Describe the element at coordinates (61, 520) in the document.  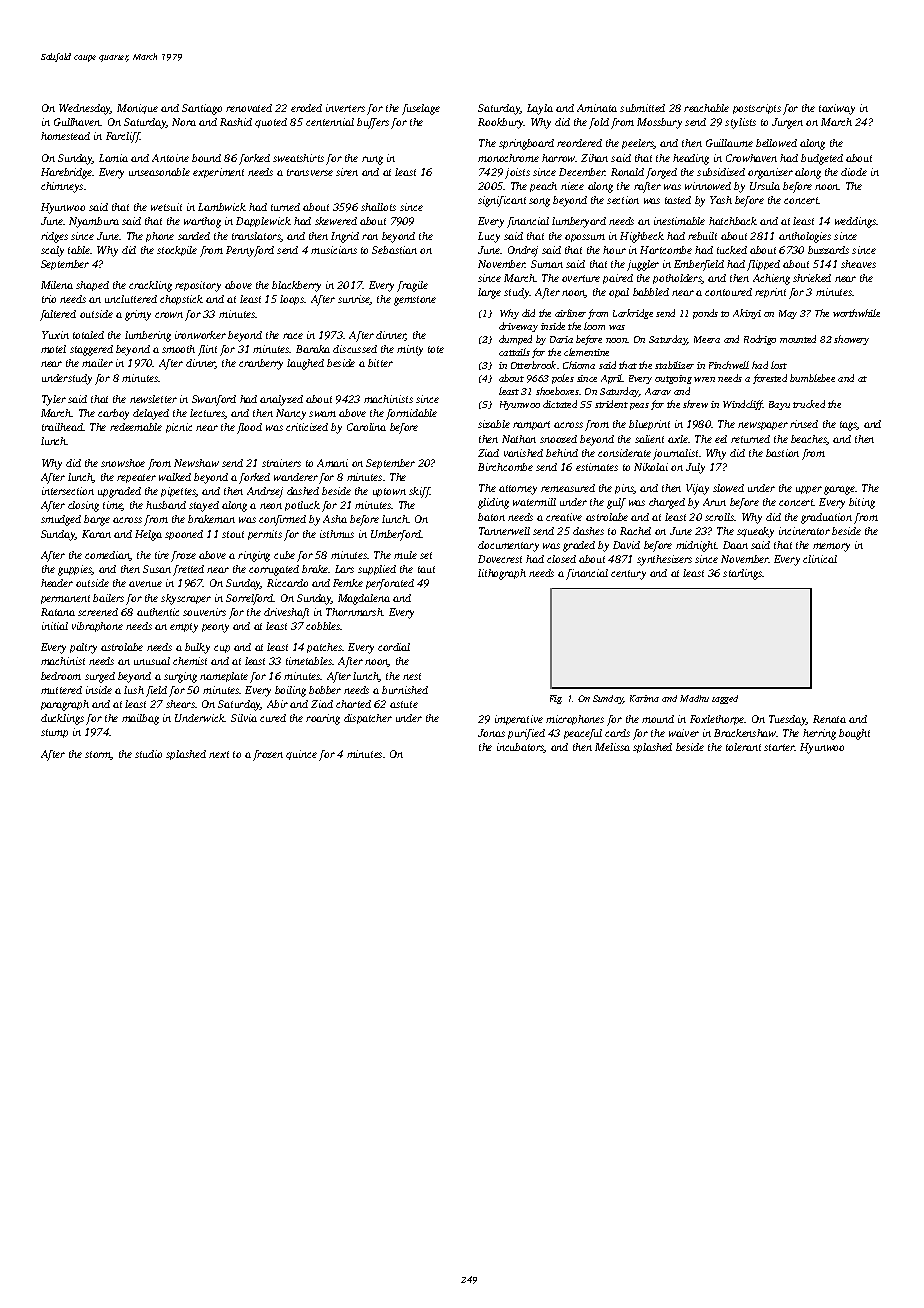
I see `smudged` at that location.
